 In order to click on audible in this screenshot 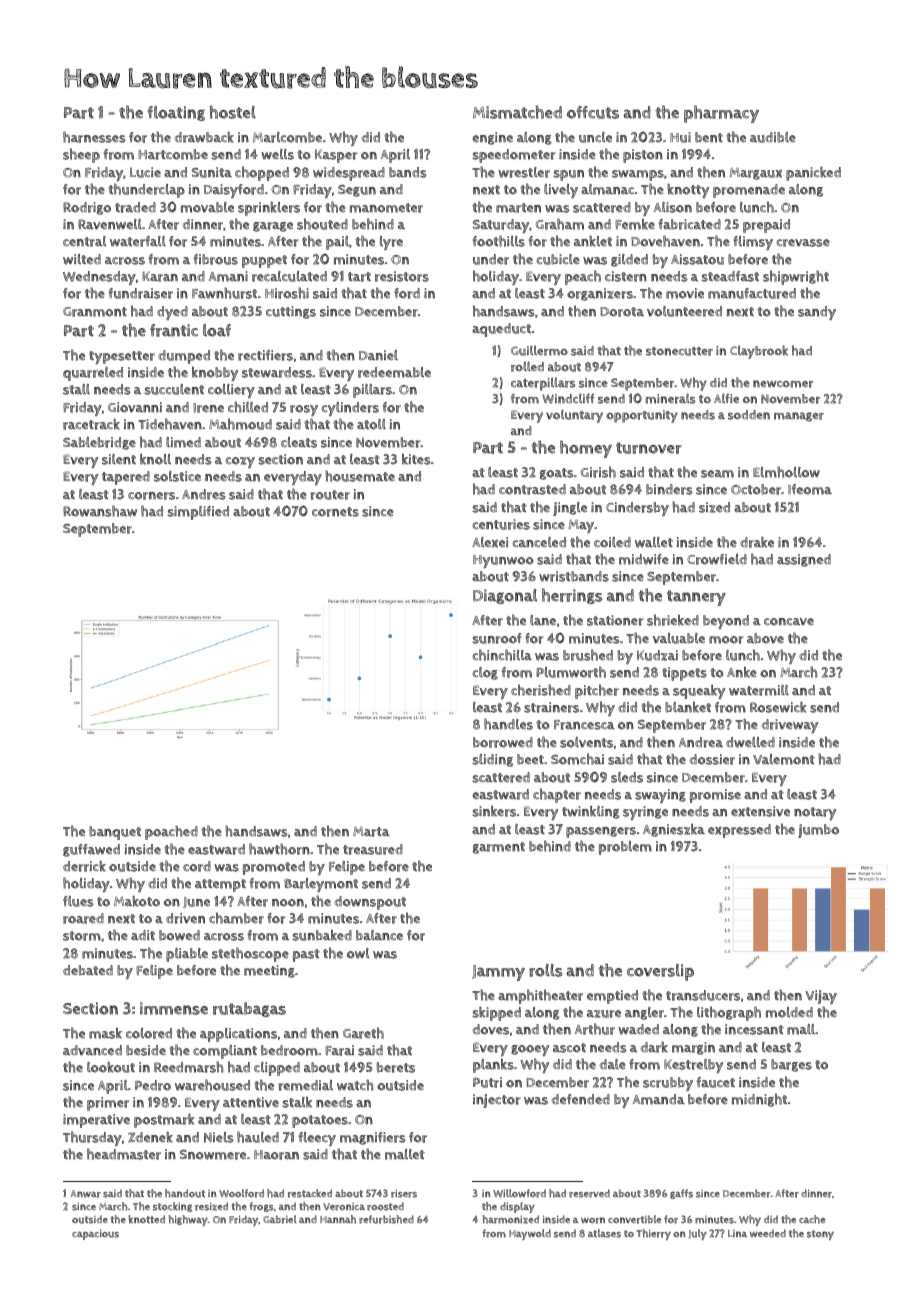, I will do `click(773, 137)`.
